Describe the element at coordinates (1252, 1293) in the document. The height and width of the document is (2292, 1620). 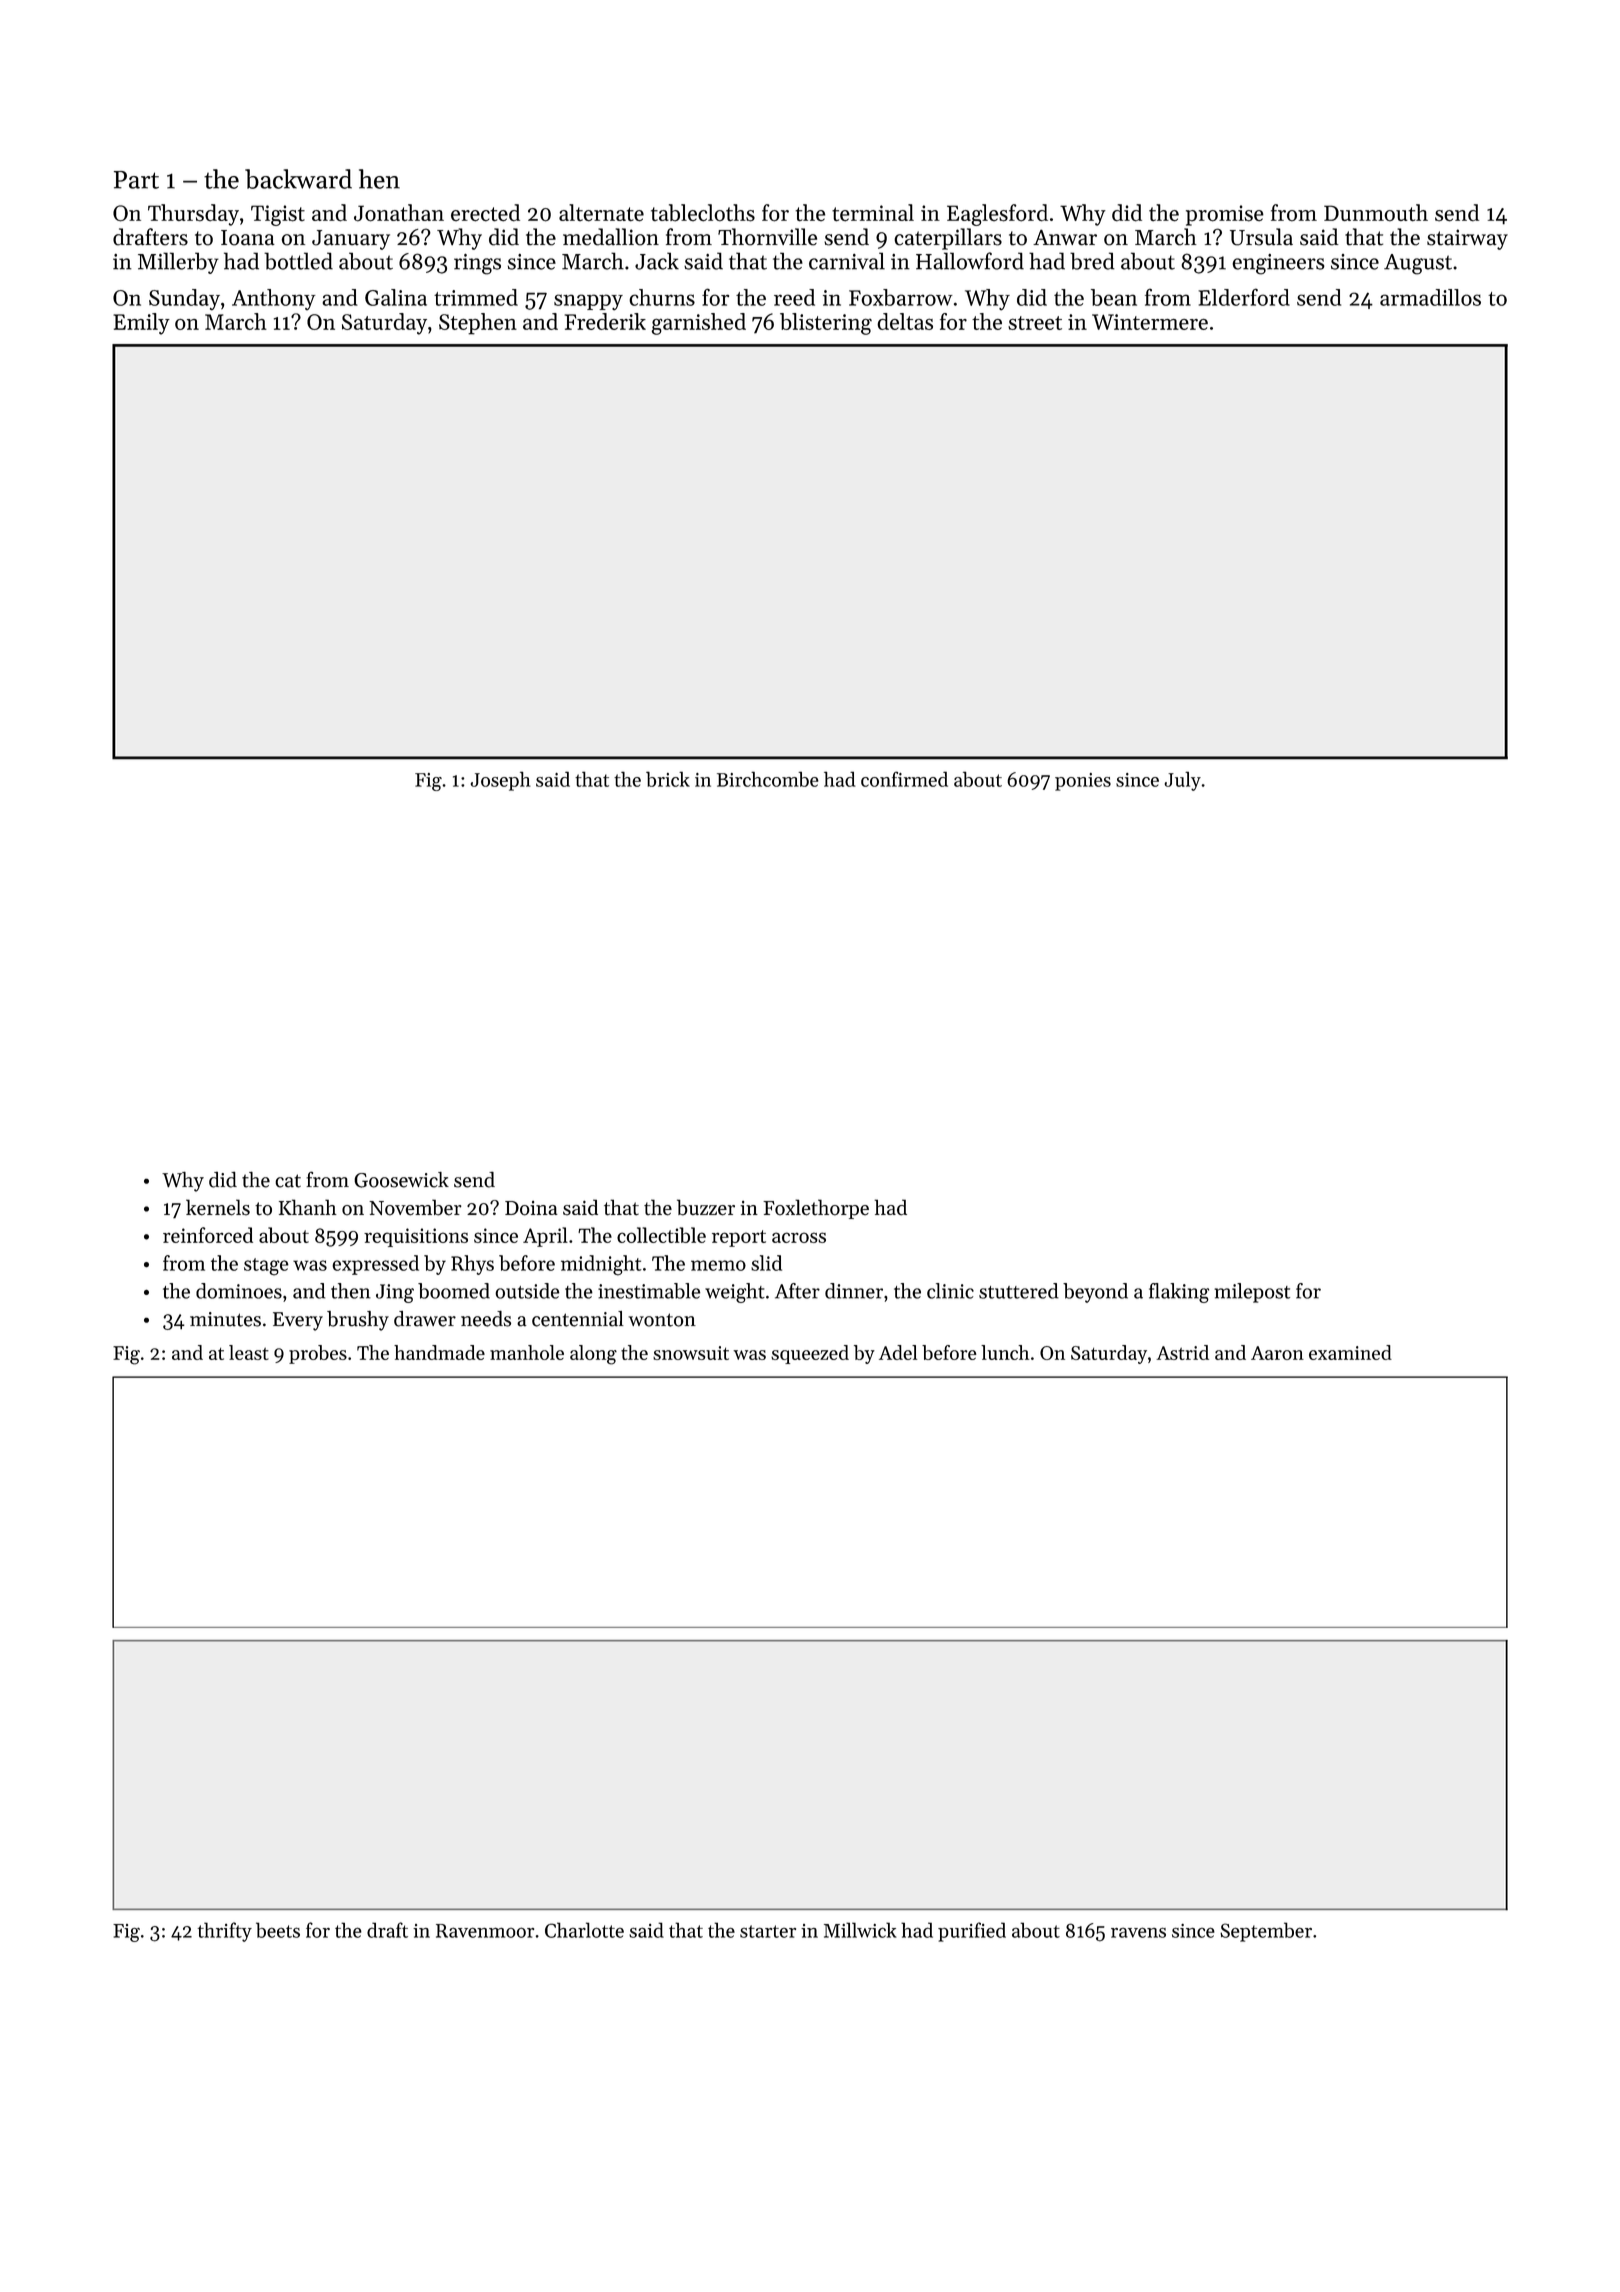
I see `milepost` at that location.
